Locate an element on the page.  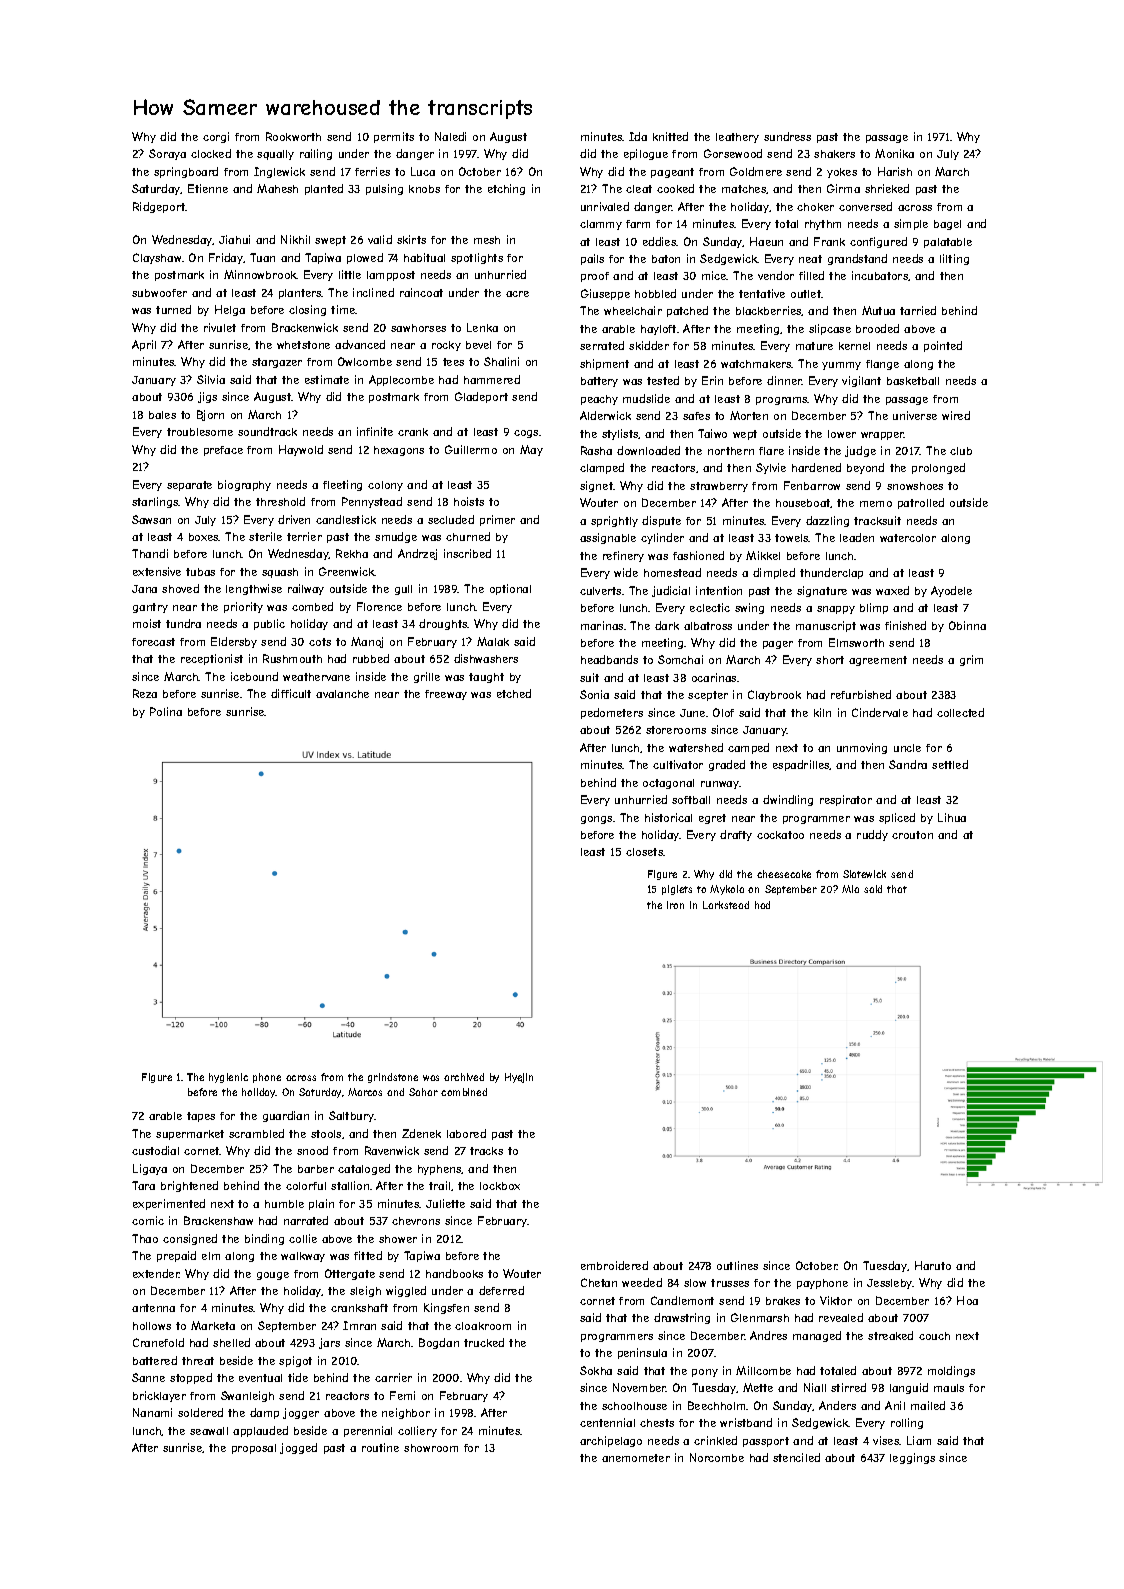
Sokha is located at coordinates (596, 1370).
